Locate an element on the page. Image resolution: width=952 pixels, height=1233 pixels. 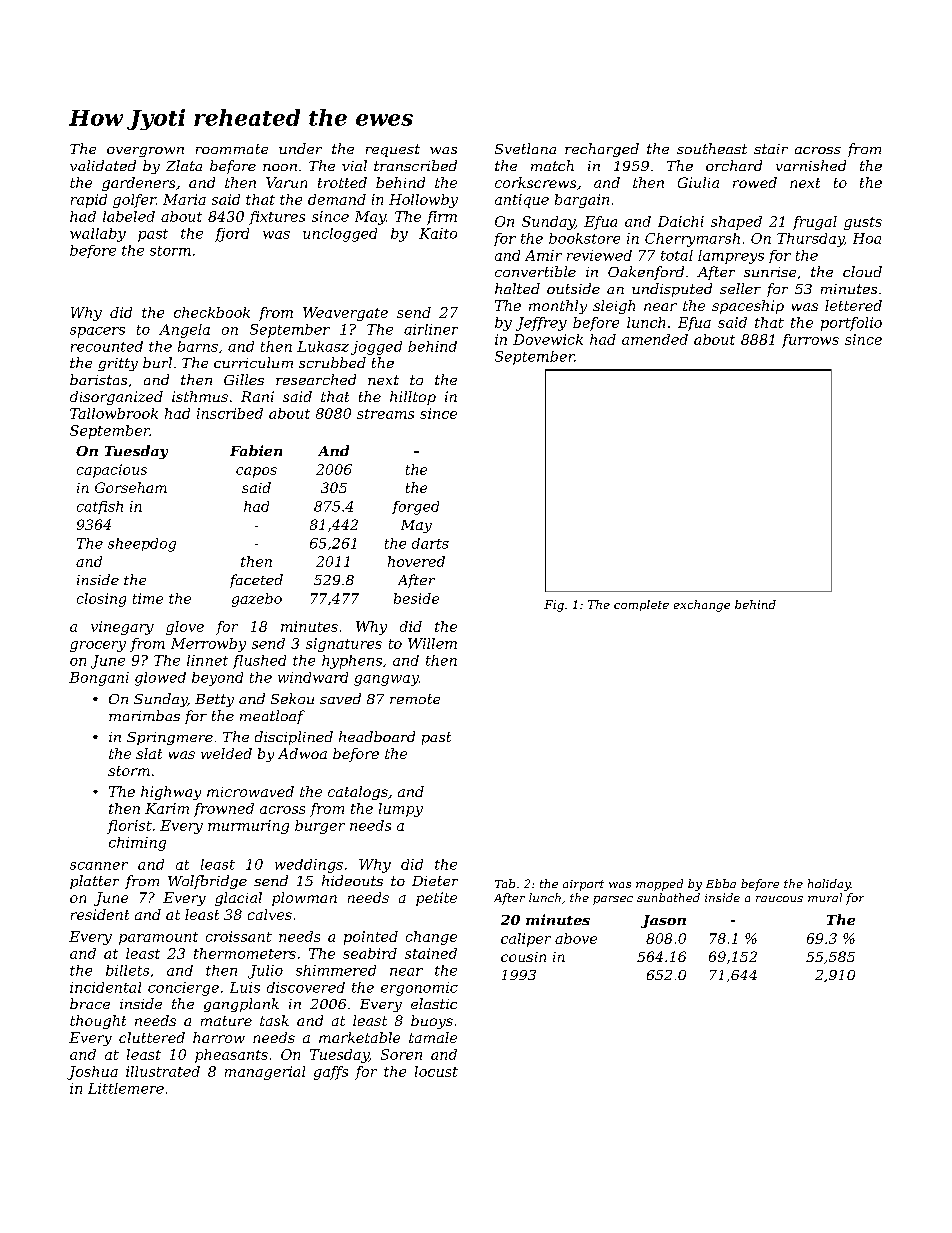
welded is located at coordinates (226, 753).
